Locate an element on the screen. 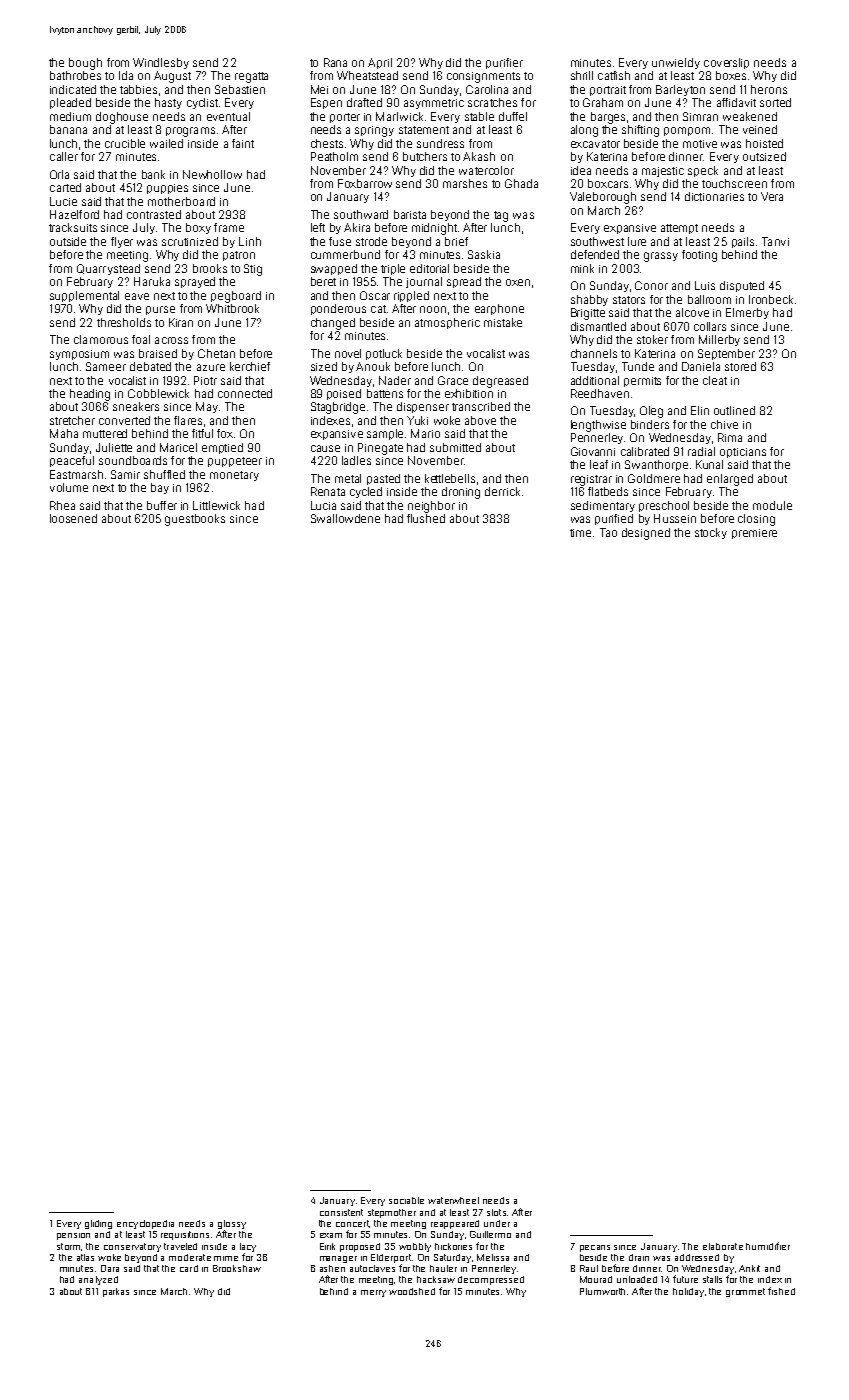 The image size is (849, 1400). southward is located at coordinates (361, 214).
